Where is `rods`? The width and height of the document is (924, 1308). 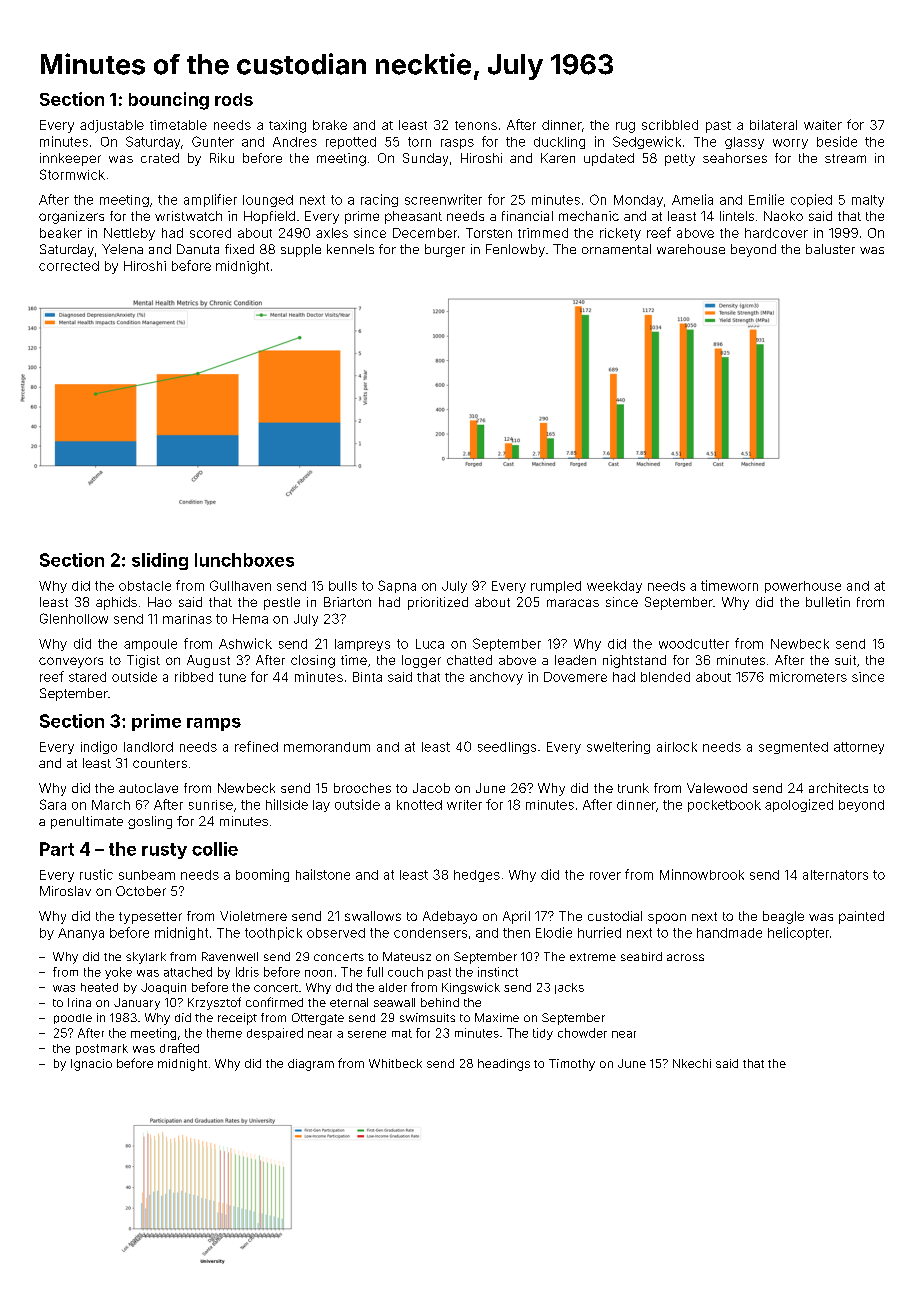 rods is located at coordinates (234, 99).
